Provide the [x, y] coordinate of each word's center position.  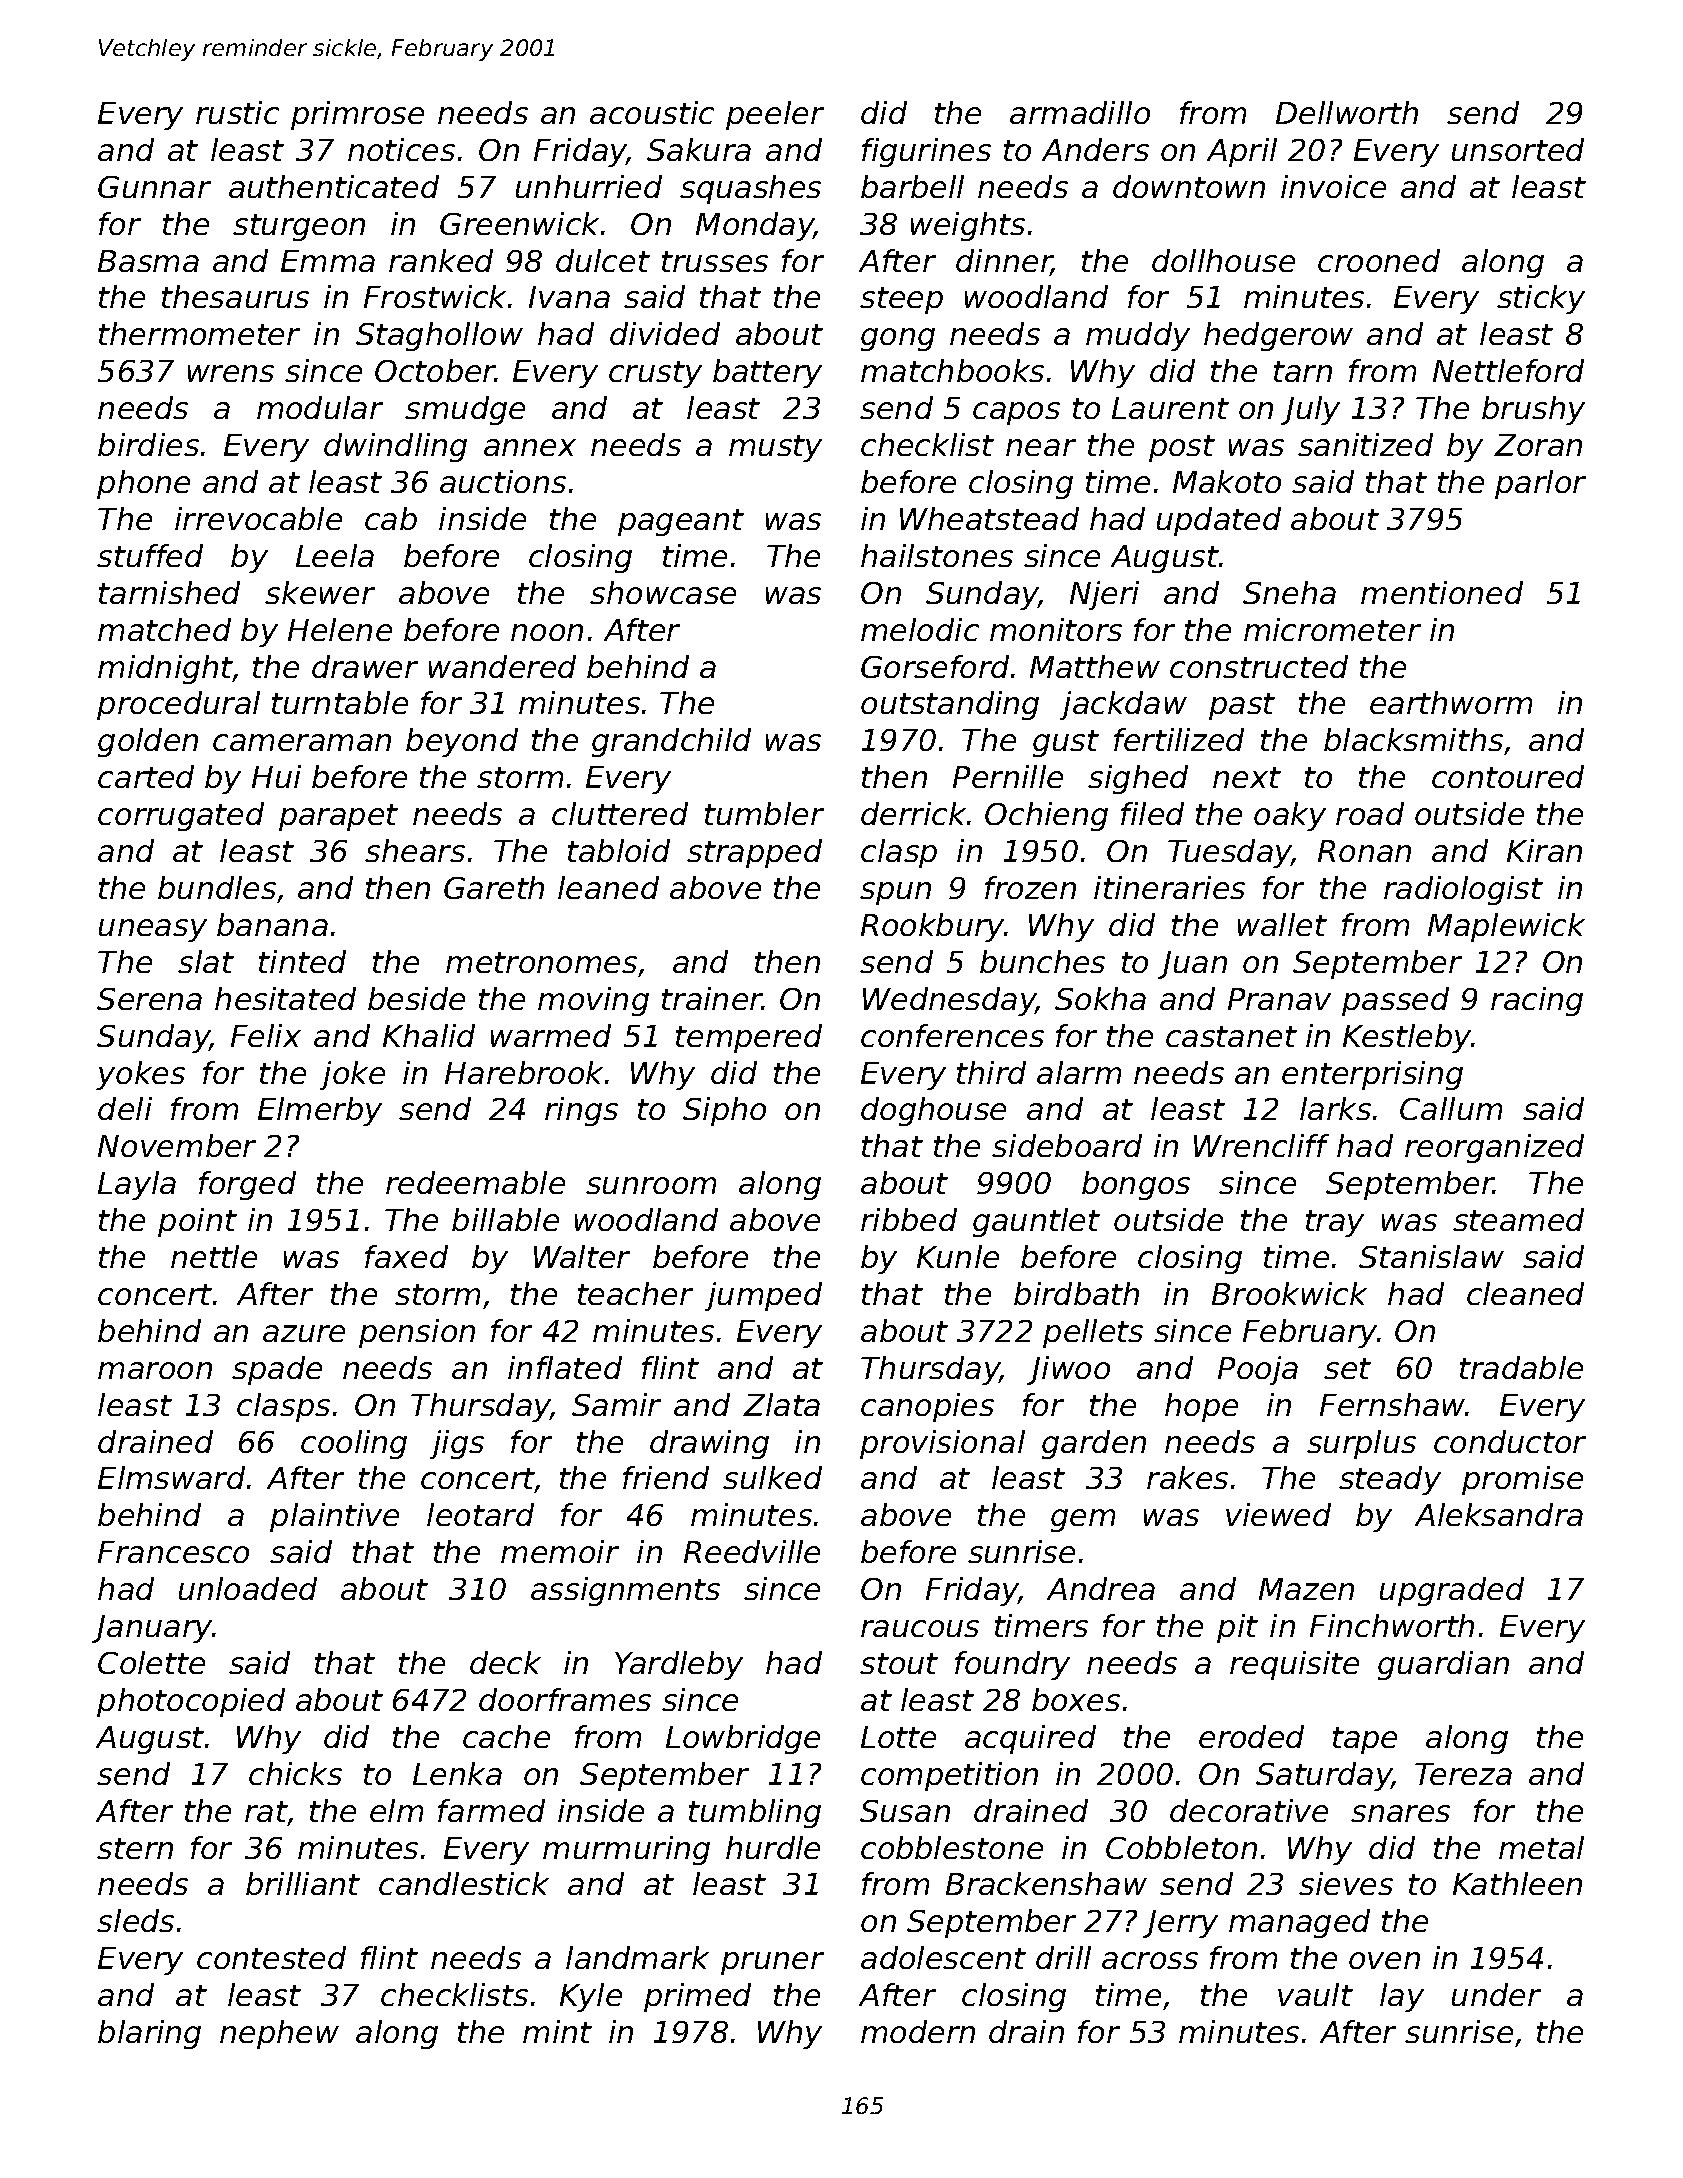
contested [271, 1957]
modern [918, 2031]
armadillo [1080, 112]
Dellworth [1347, 112]
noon [547, 632]
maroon [155, 1370]
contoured [1508, 776]
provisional [942, 1444]
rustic [237, 112]
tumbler [764, 813]
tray [1335, 1223]
